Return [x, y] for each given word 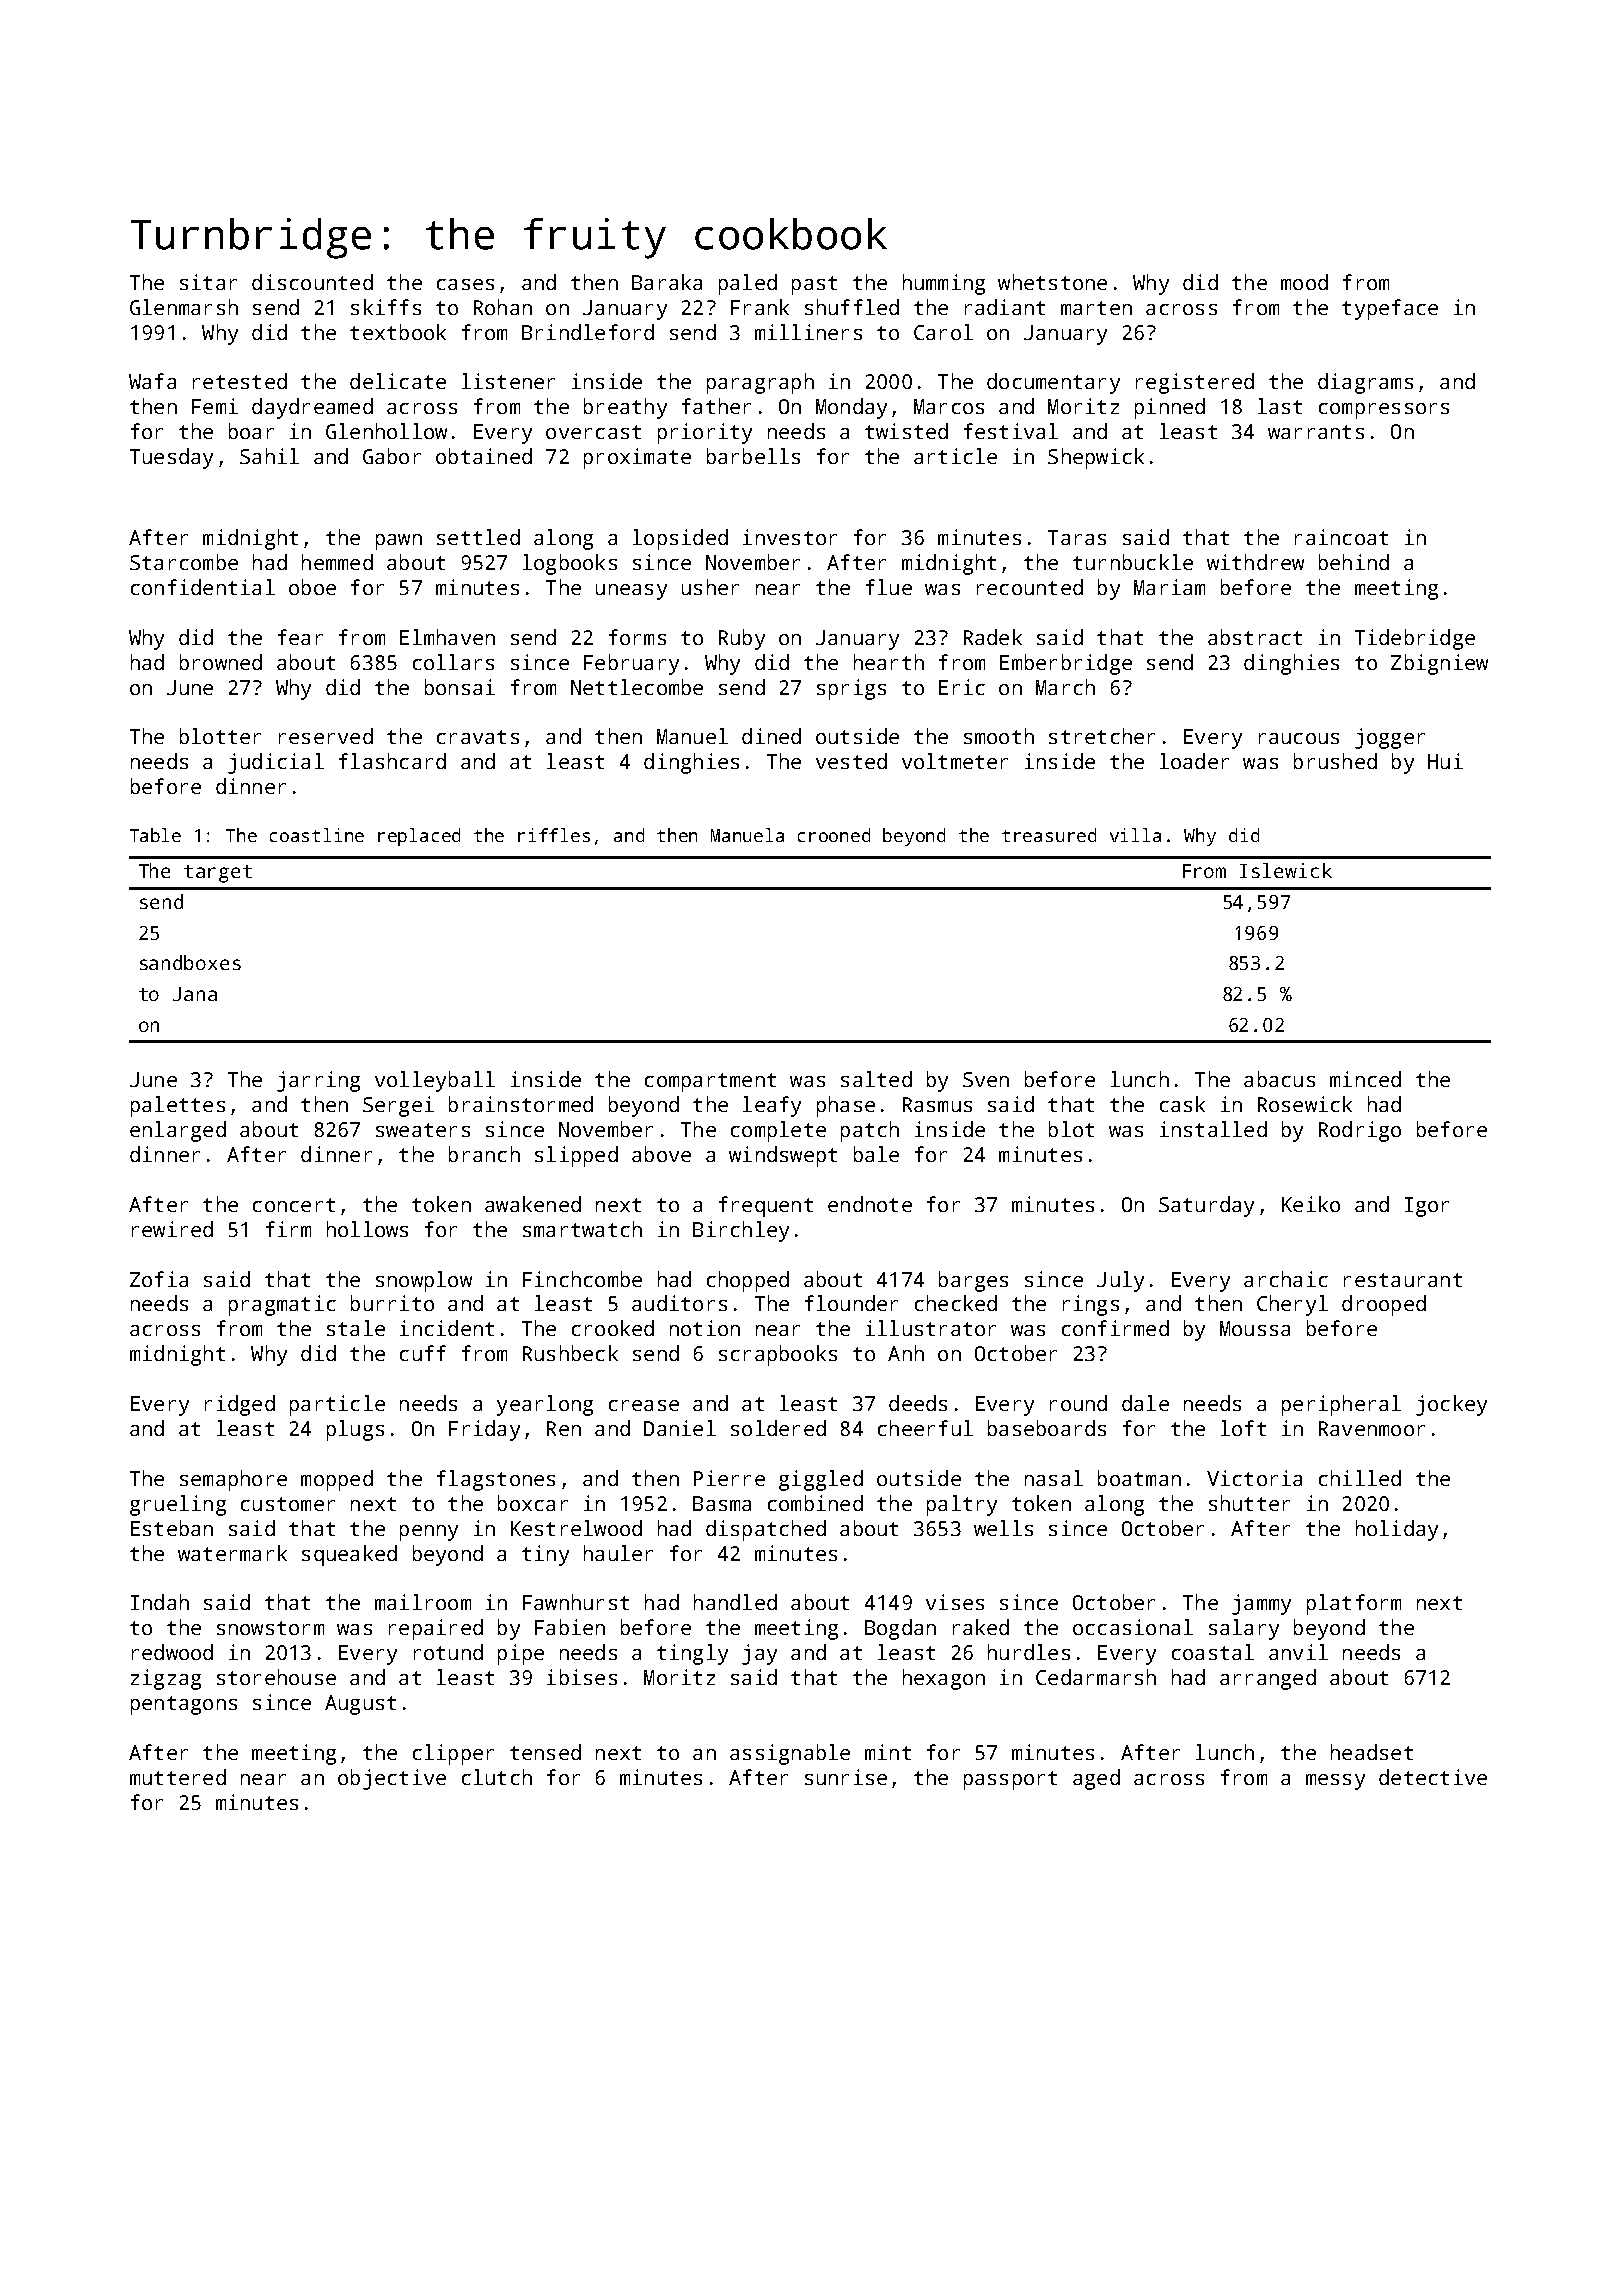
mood [1304, 282]
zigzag [166, 1679]
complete [778, 1131]
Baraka [667, 282]
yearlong [545, 1405]
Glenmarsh [184, 307]
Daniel [680, 1428]
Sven [986, 1079]
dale [1145, 1403]
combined [815, 1503]
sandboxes [190, 962]
